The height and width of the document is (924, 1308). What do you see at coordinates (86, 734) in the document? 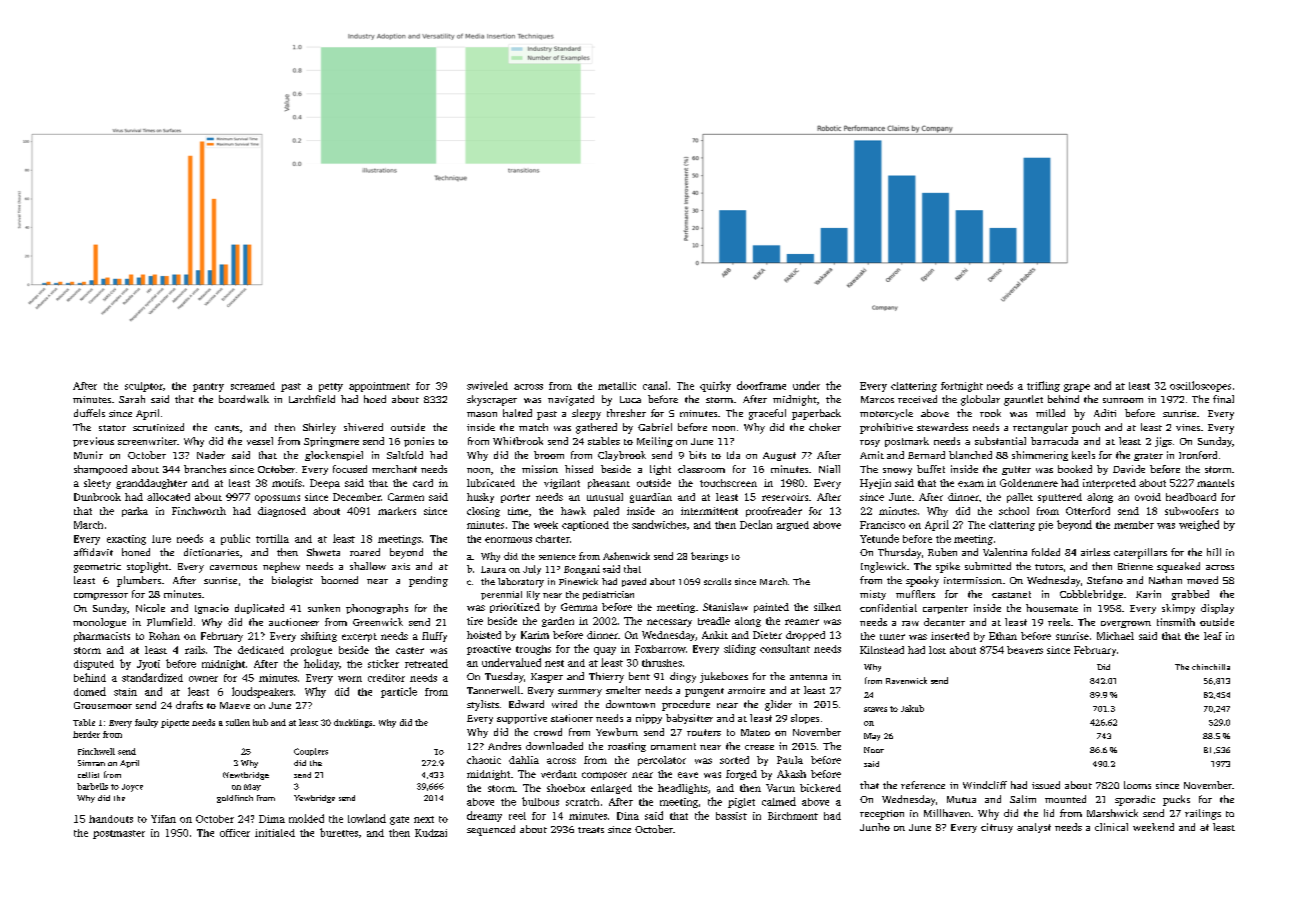
I see `herder` at bounding box center [86, 734].
